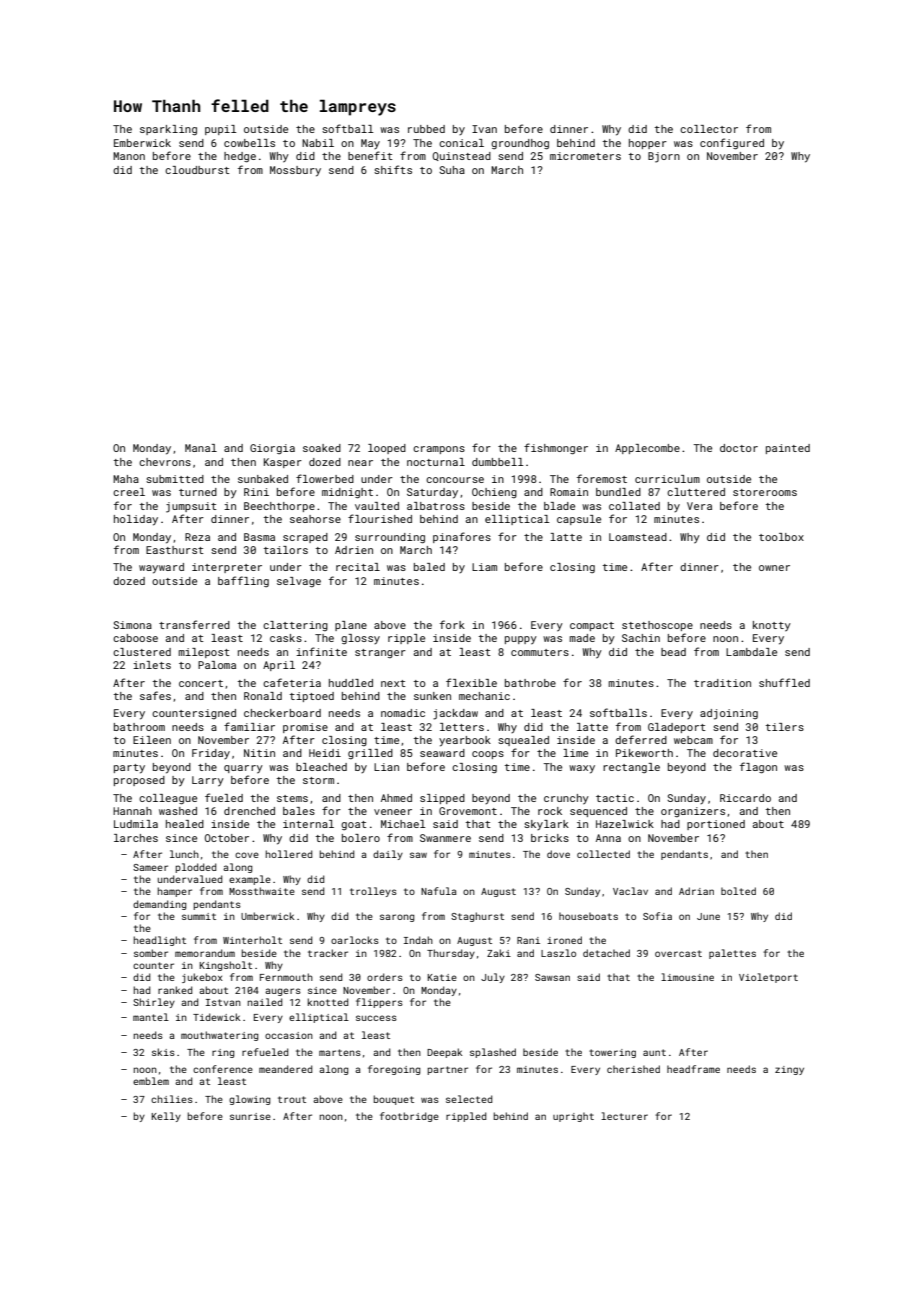 This page has width=924, height=1308. What do you see at coordinates (696, 492) in the page?
I see `cluttered` at bounding box center [696, 492].
